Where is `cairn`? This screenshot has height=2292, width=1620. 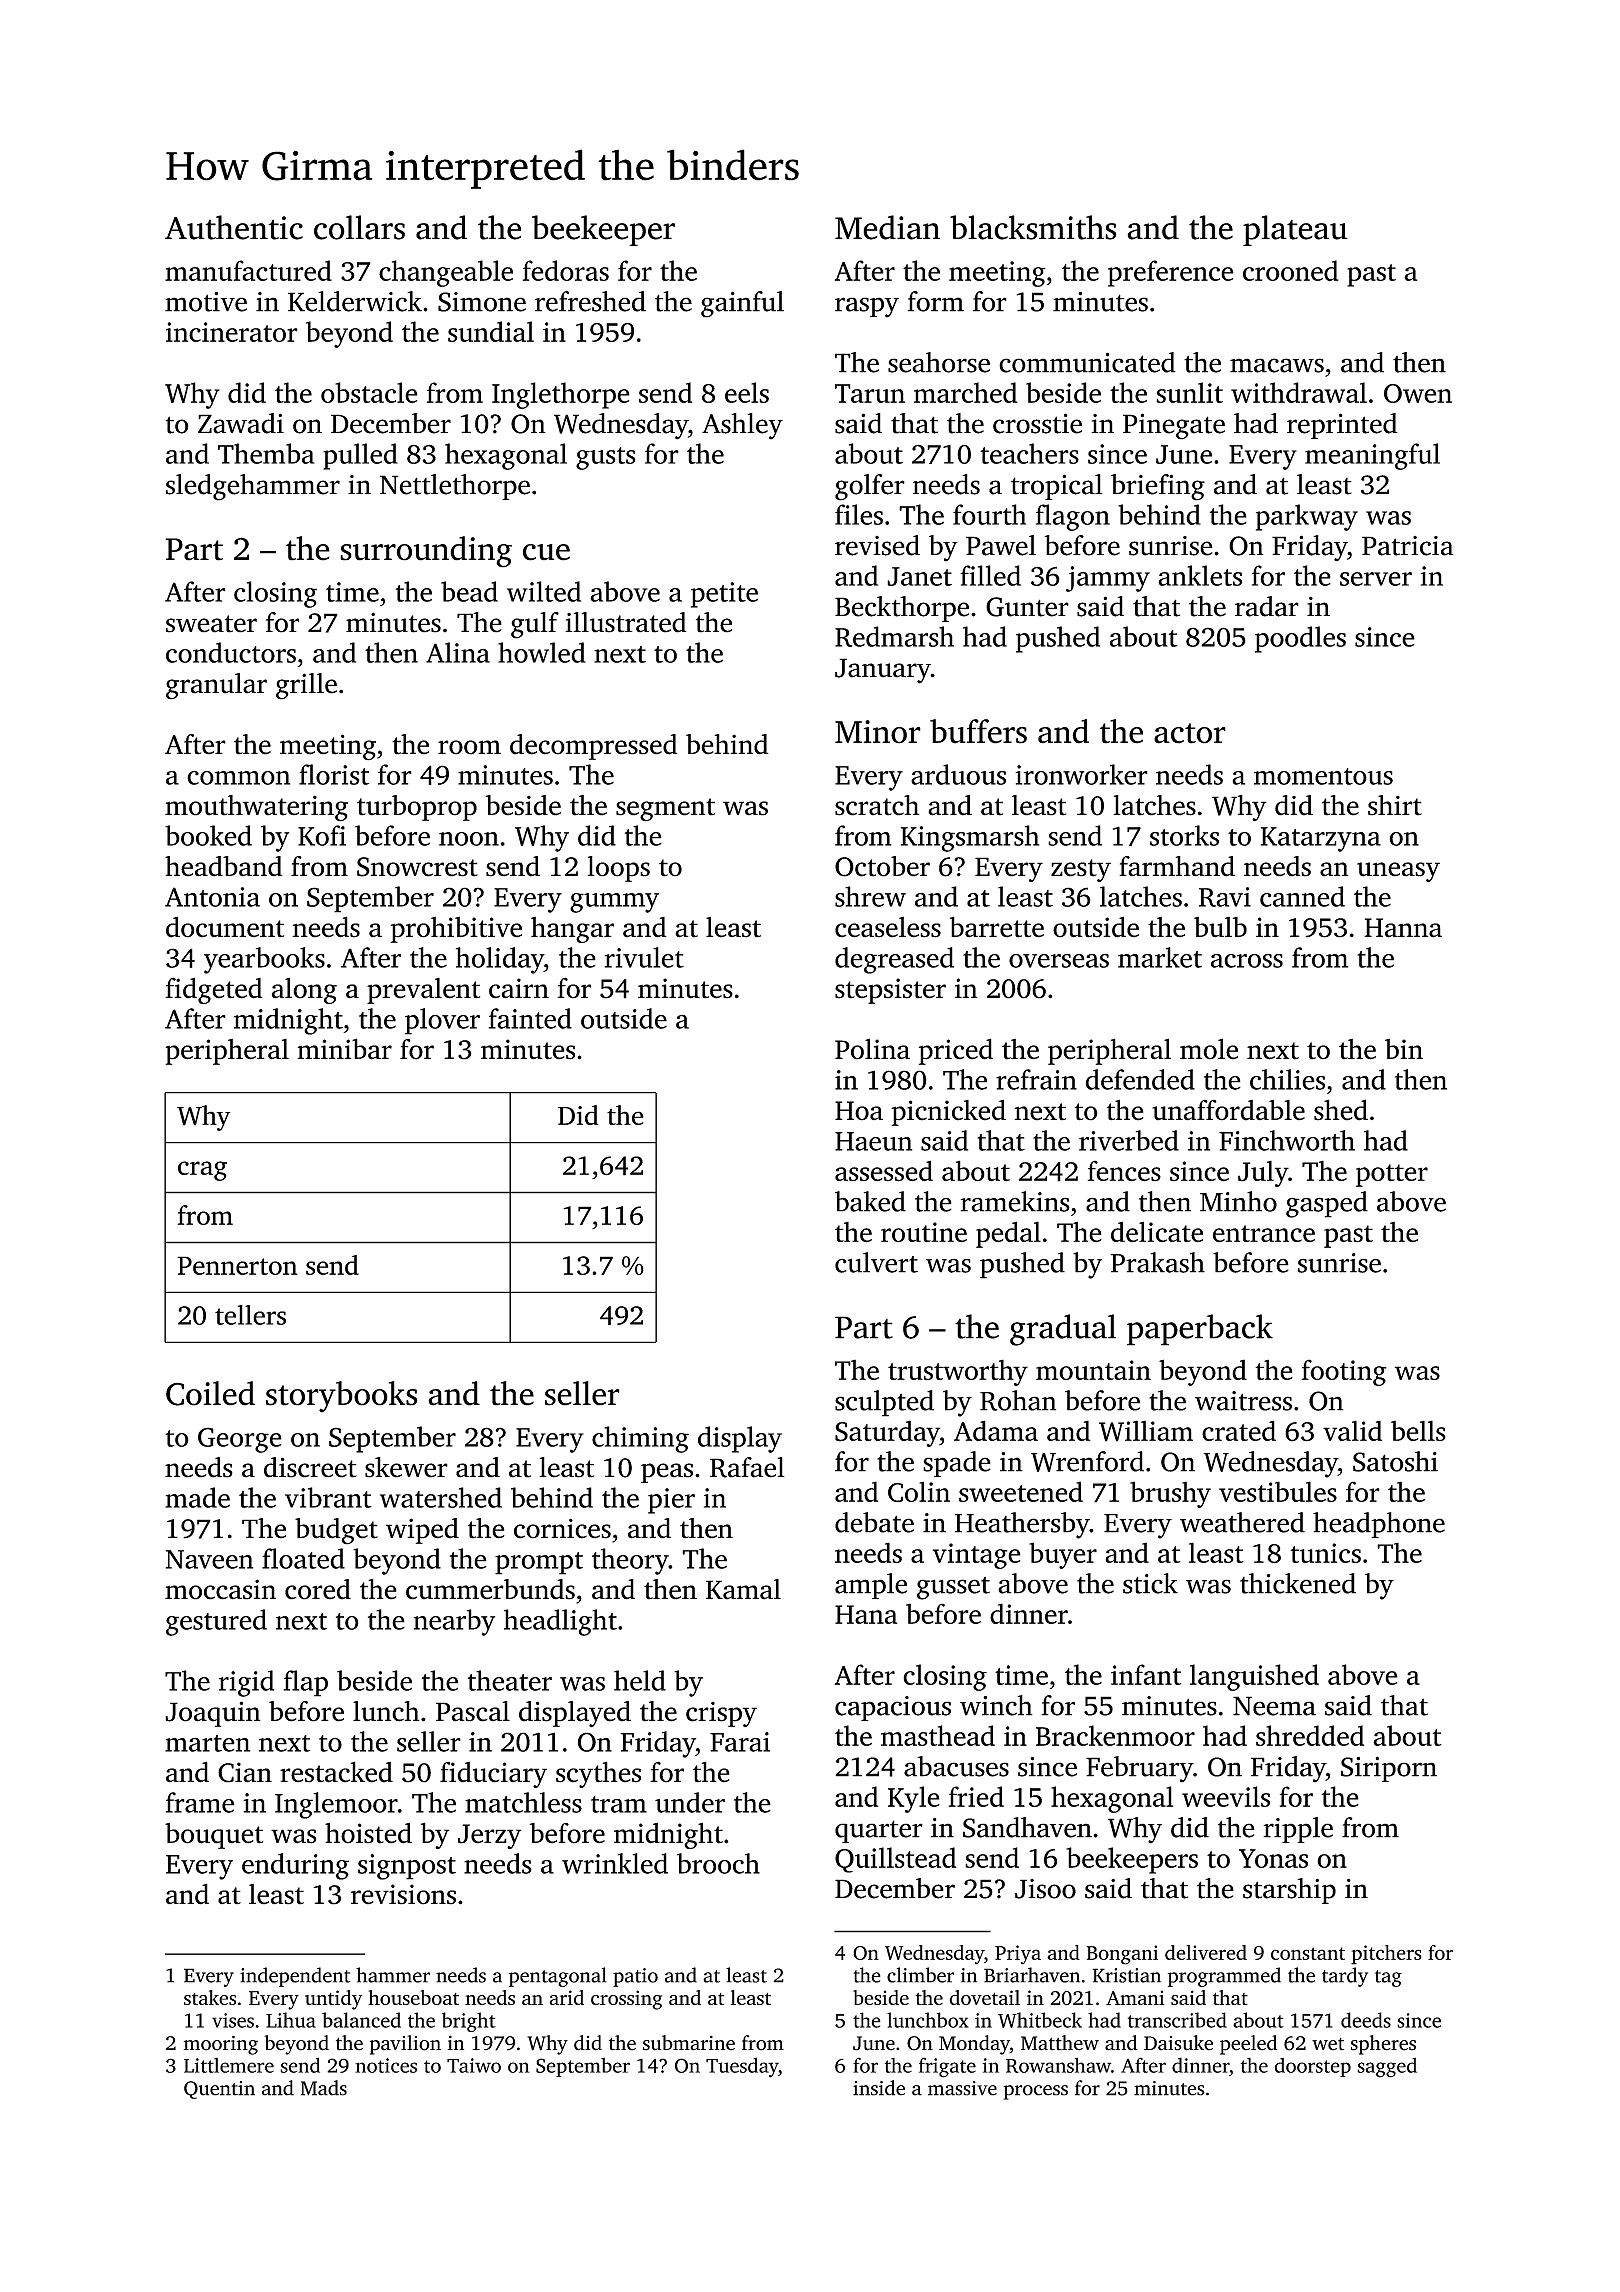
cairn is located at coordinates (519, 988).
